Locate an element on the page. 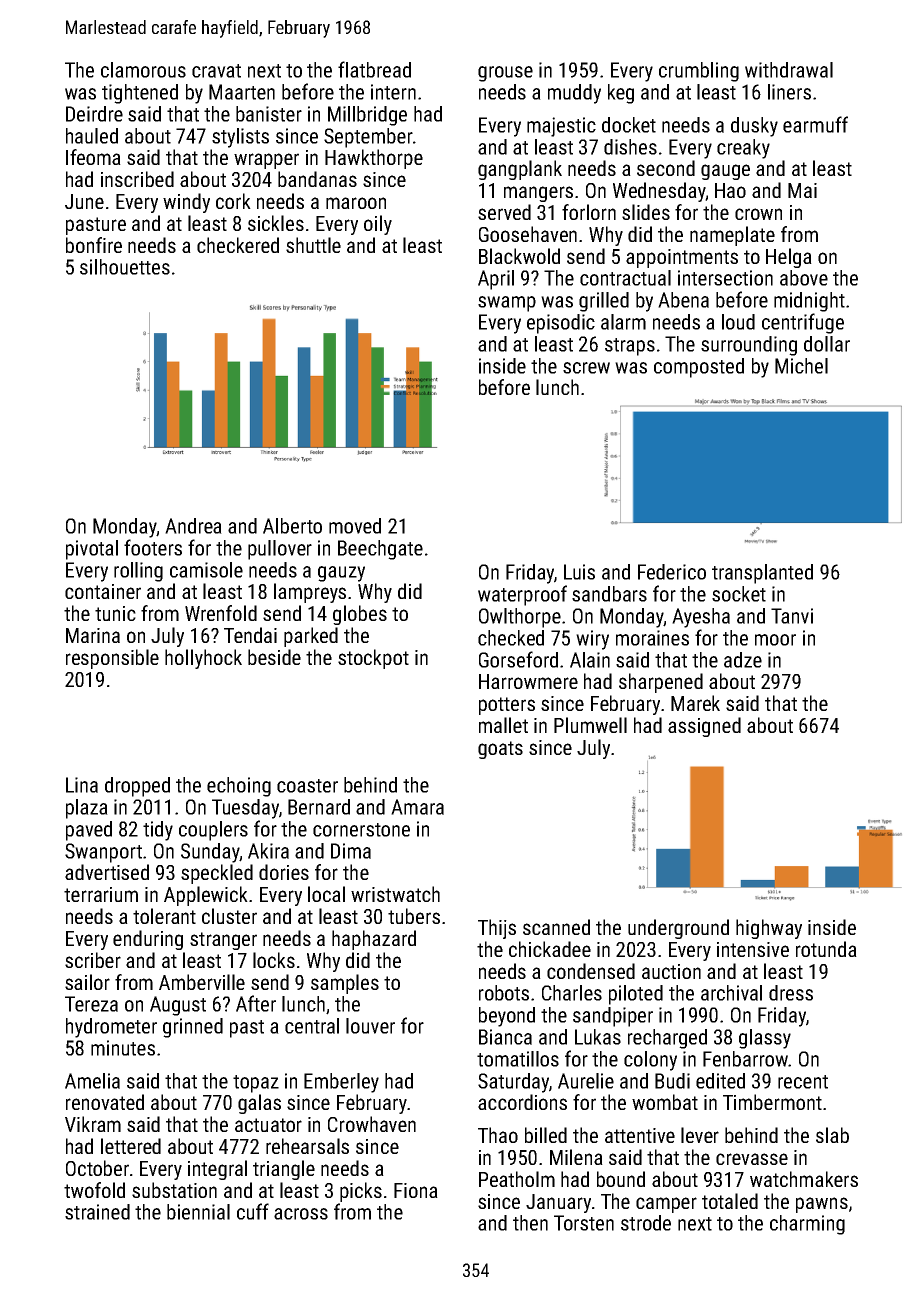 This page has height=1314, width=924. checkered is located at coordinates (238, 245).
